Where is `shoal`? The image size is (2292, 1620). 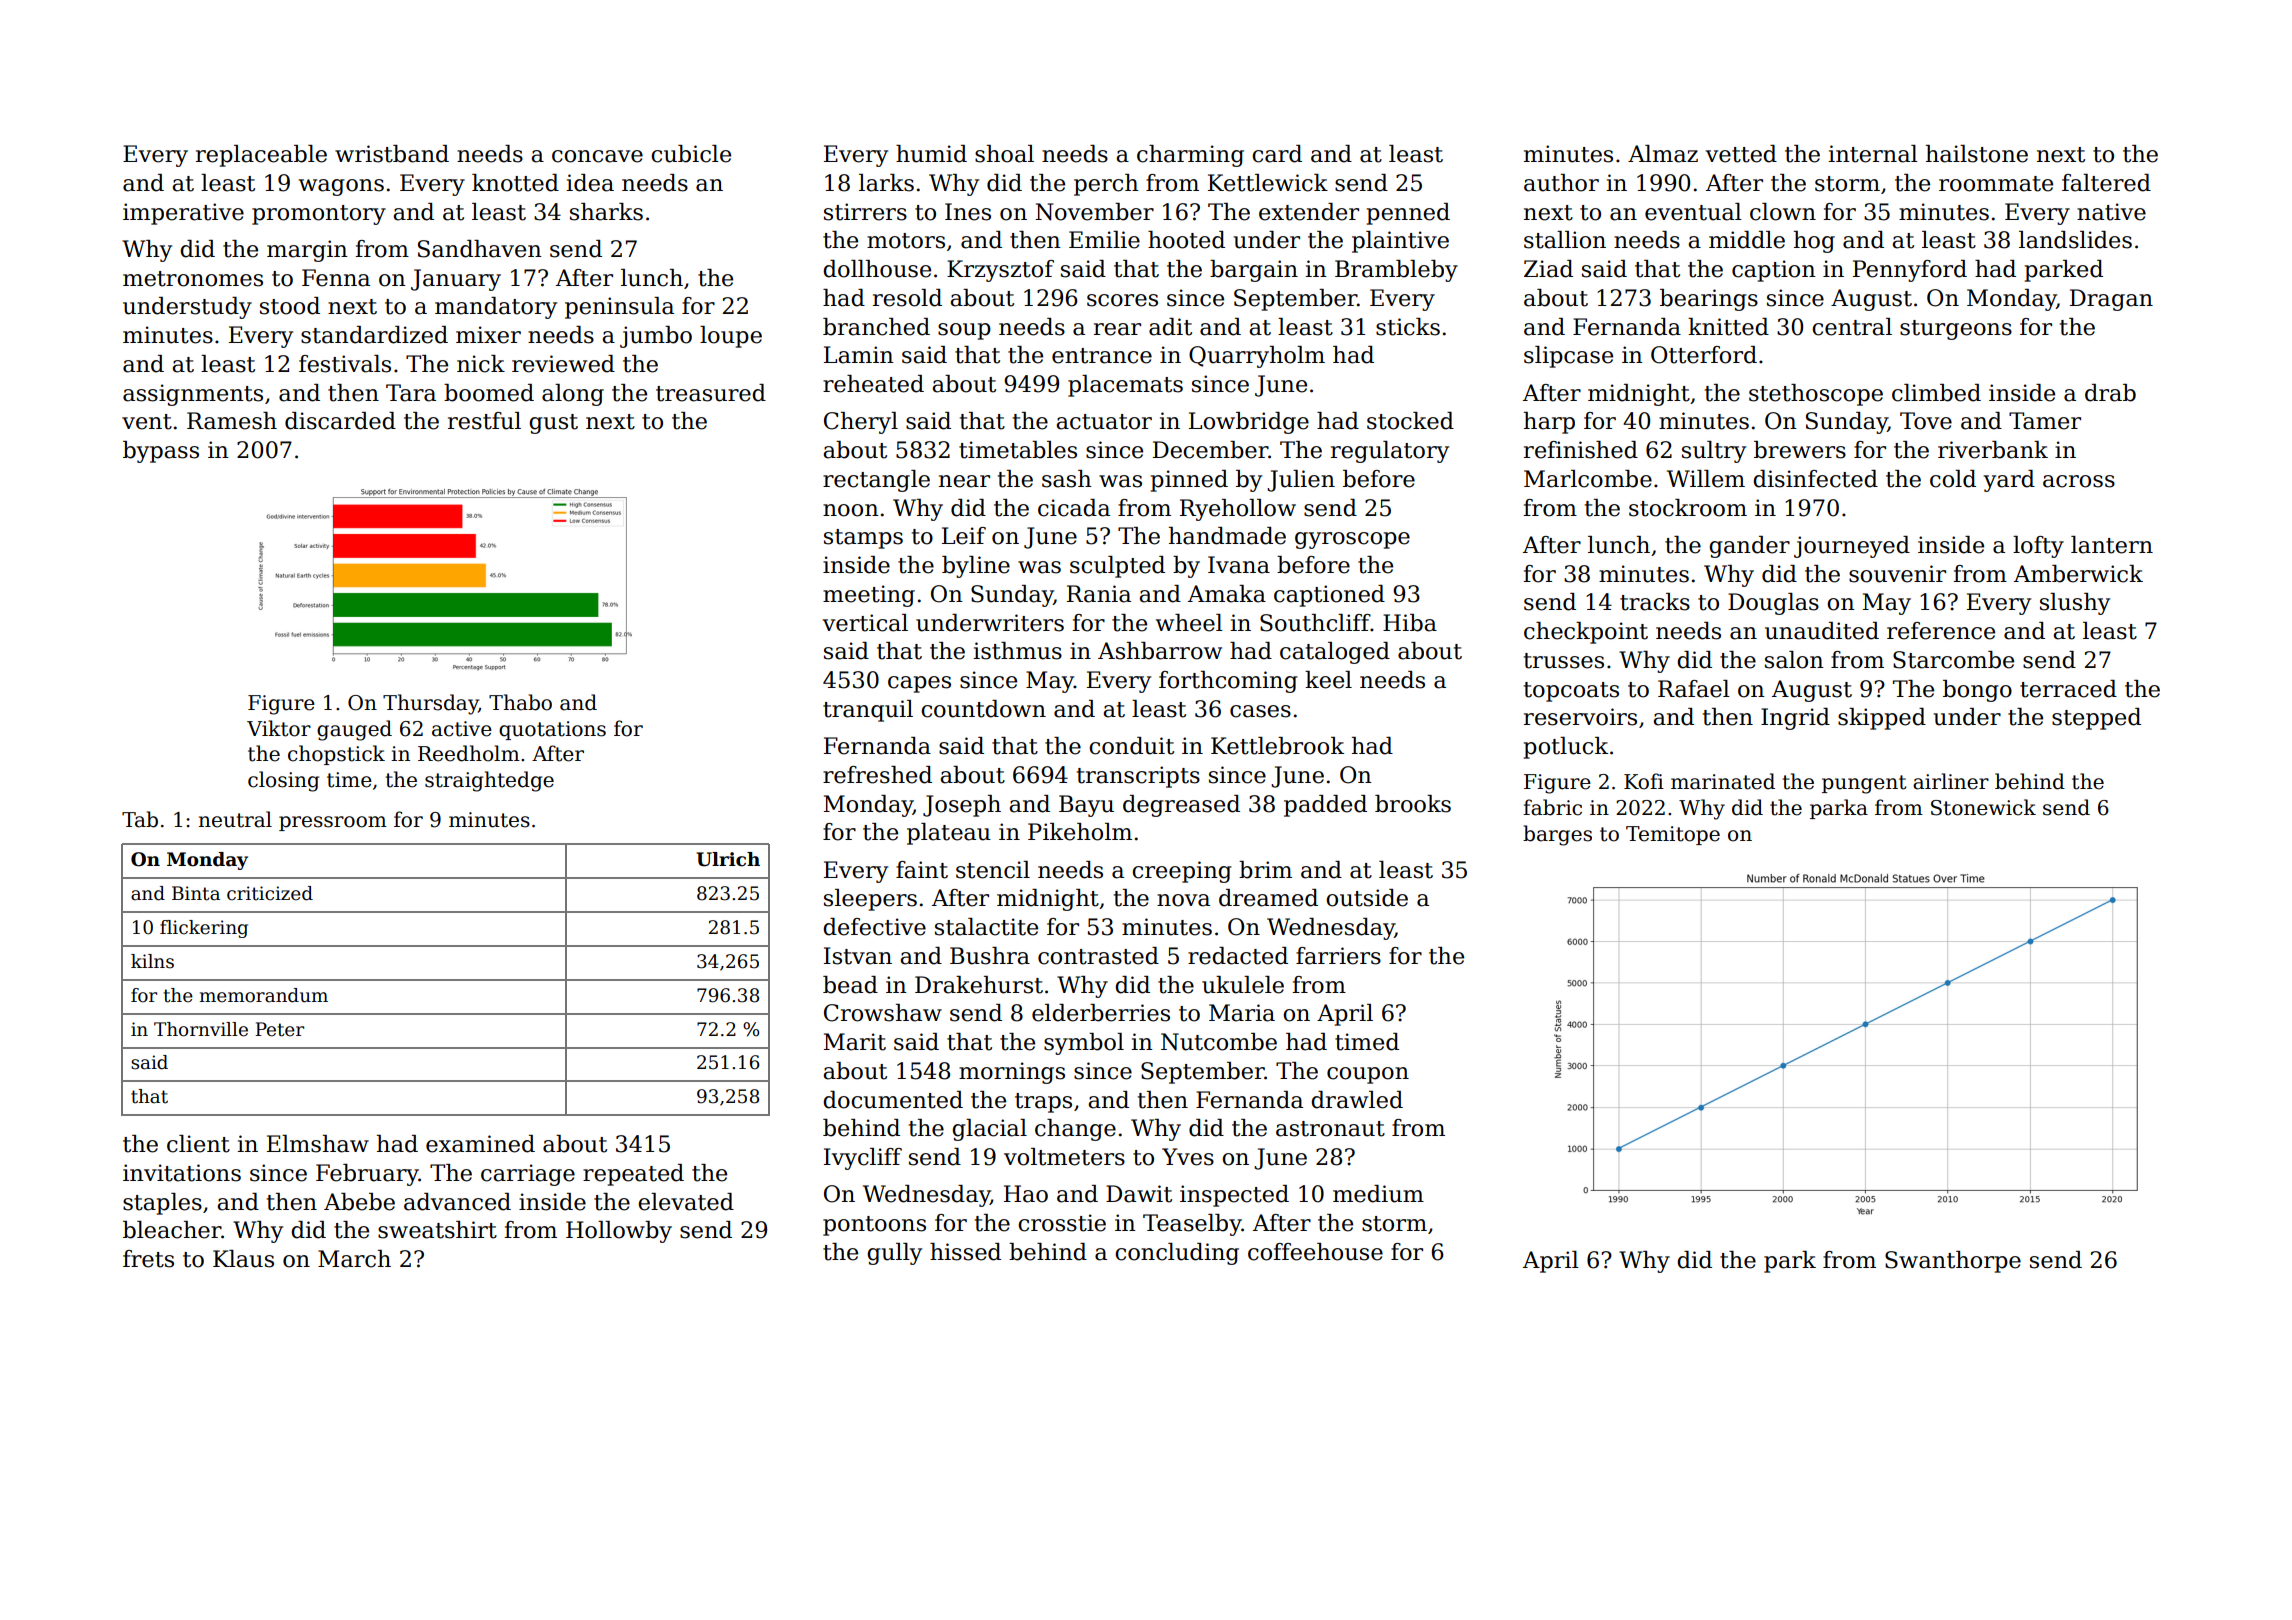 shoal is located at coordinates (1004, 154).
